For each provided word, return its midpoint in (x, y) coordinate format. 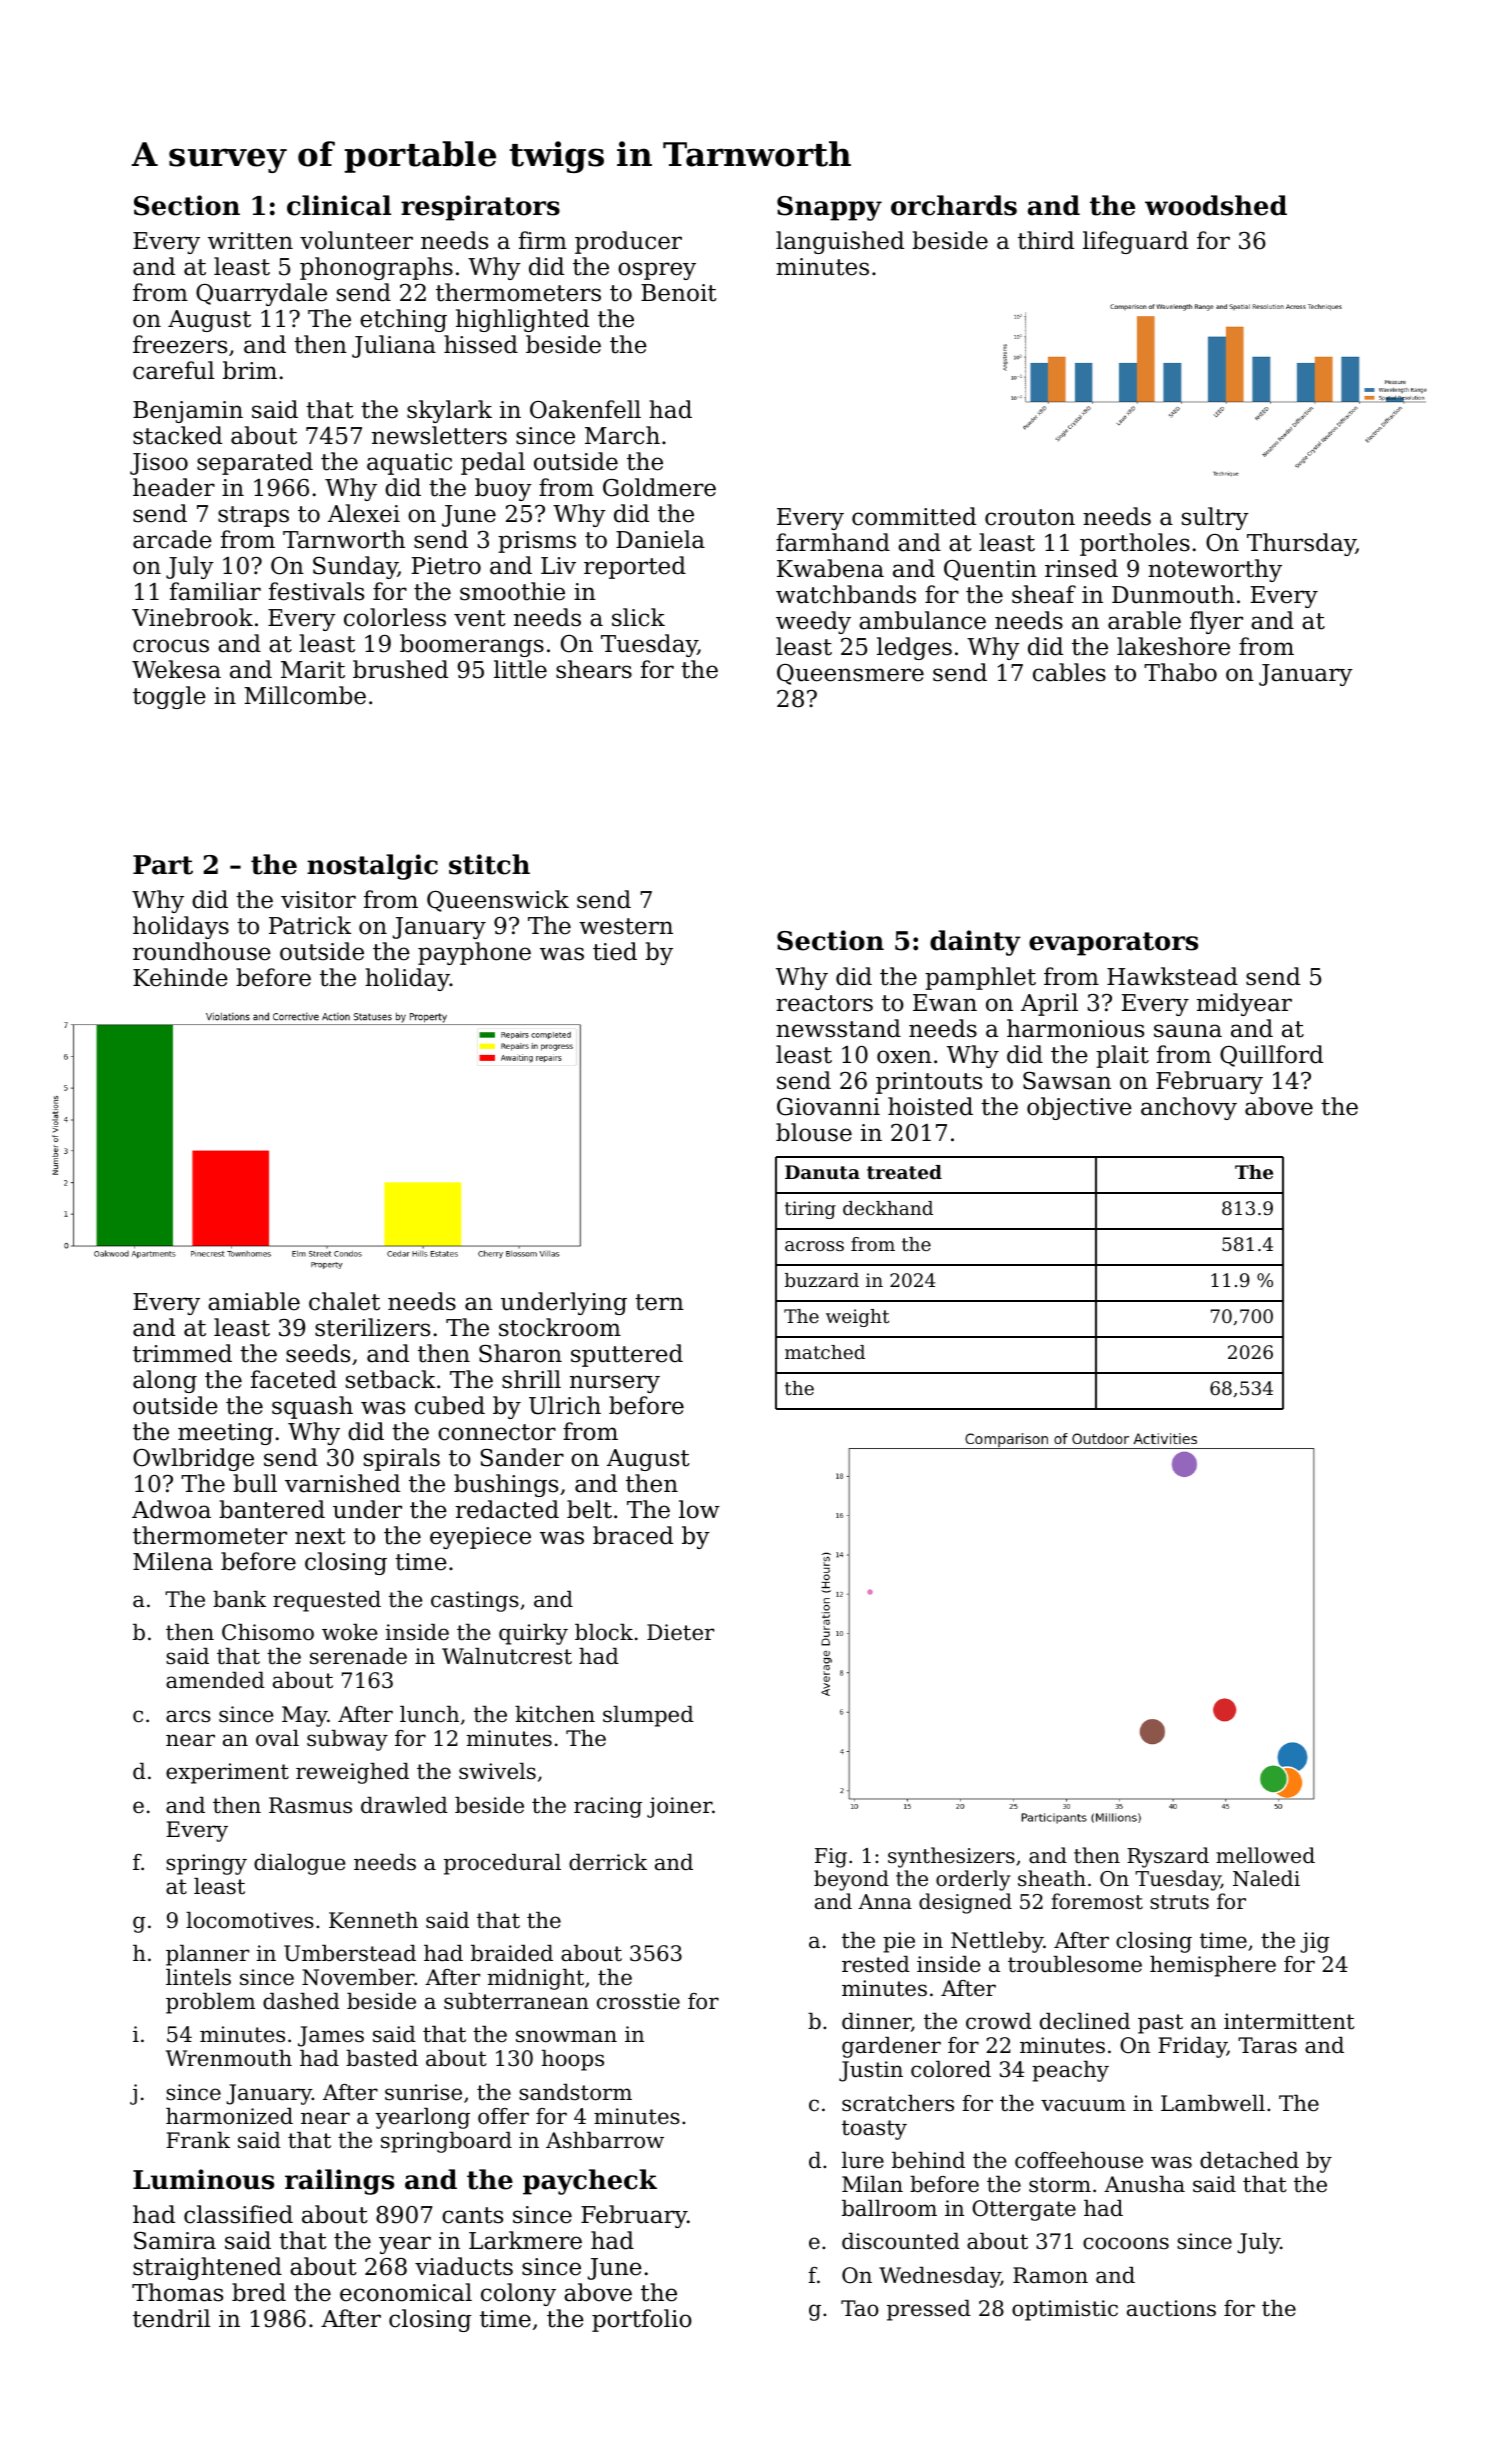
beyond (851, 1880)
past (1160, 2024)
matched (825, 1352)
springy (206, 1864)
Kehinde (180, 977)
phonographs (376, 268)
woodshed (1216, 205)
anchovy (1189, 1108)
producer (628, 242)
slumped (648, 1716)
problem (210, 2003)
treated (904, 1172)
